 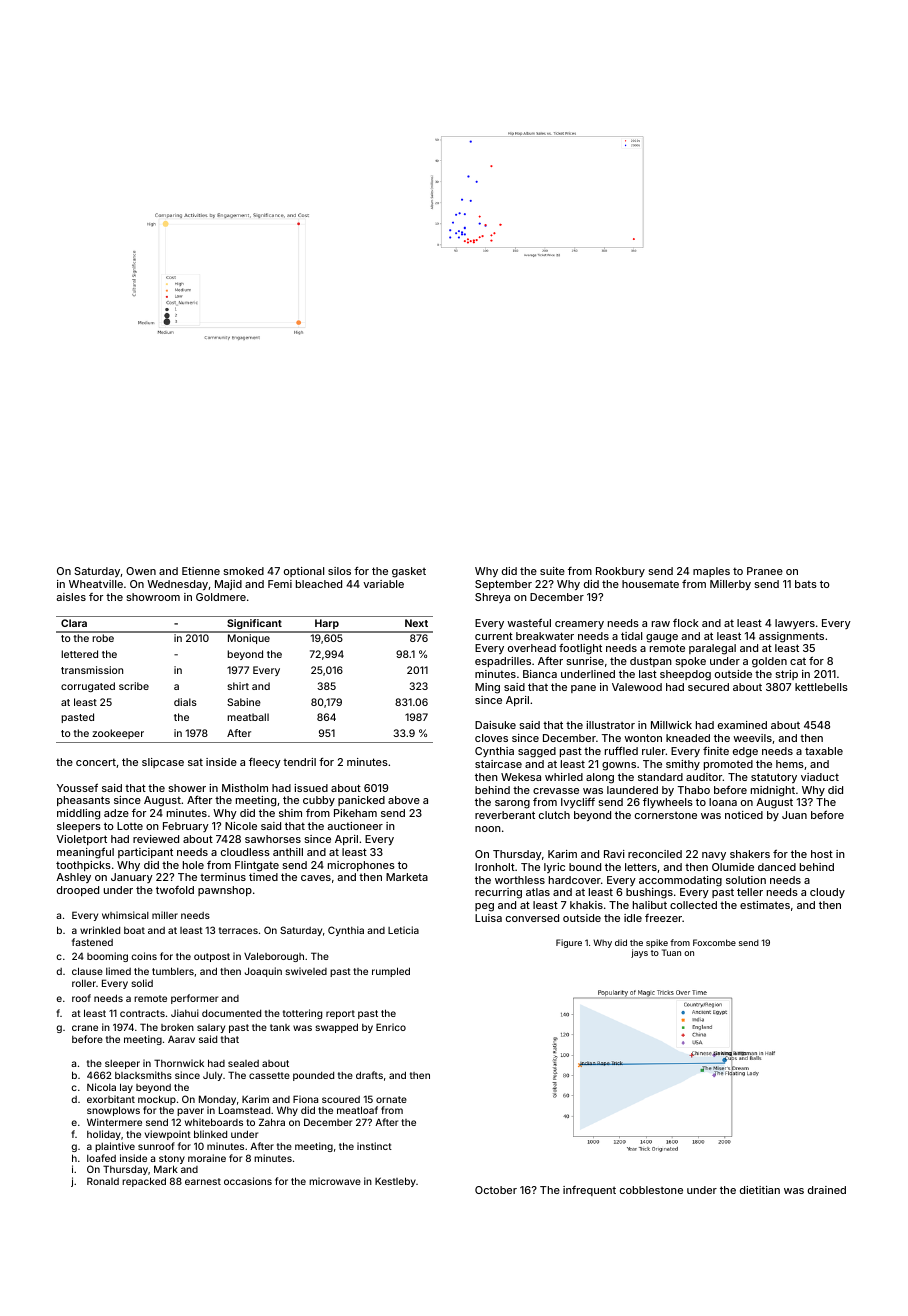 What do you see at coordinates (760, 1190) in the image?
I see `dietitian` at bounding box center [760, 1190].
